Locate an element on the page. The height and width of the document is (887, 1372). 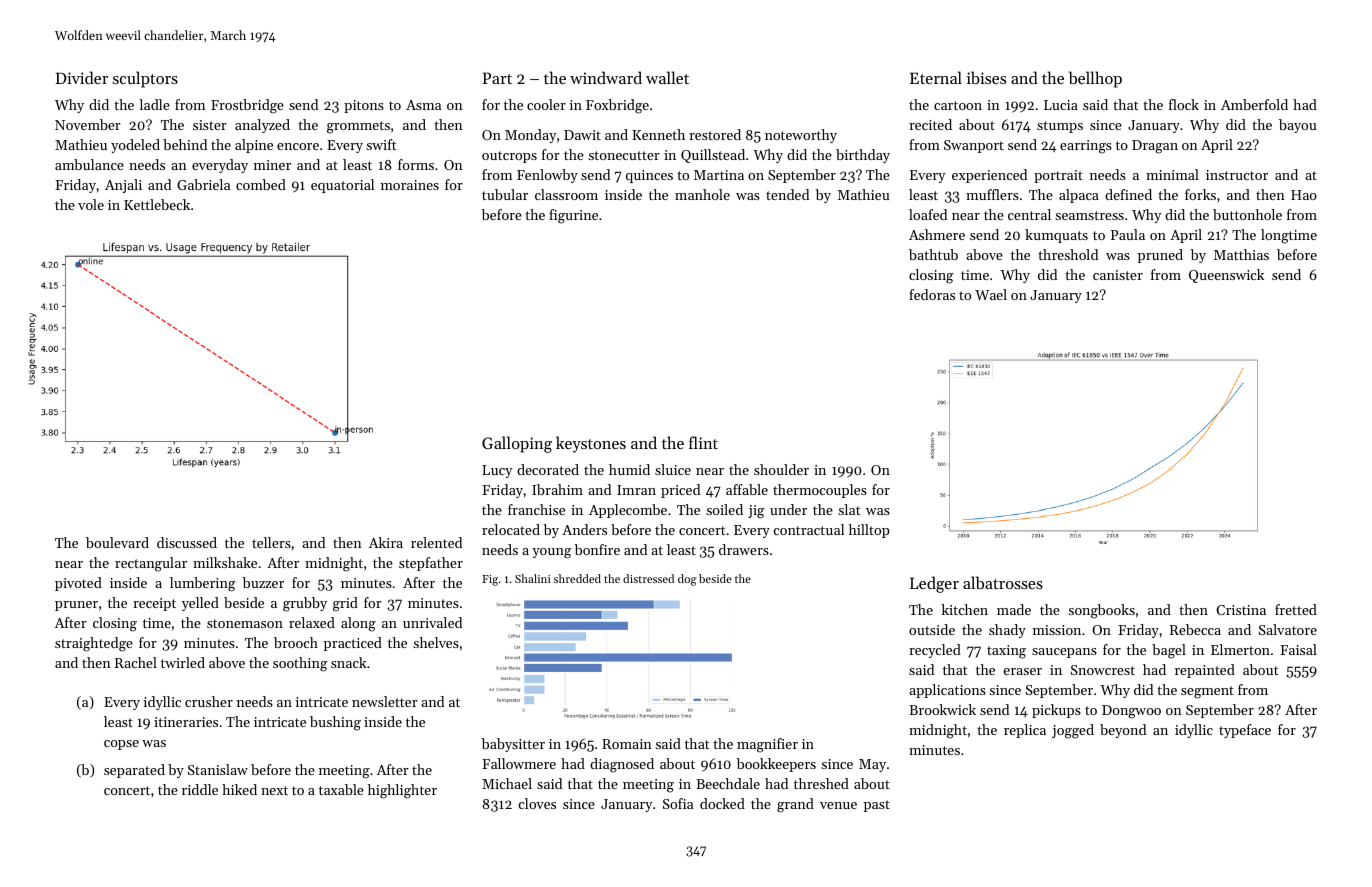
crusher is located at coordinates (209, 701).
